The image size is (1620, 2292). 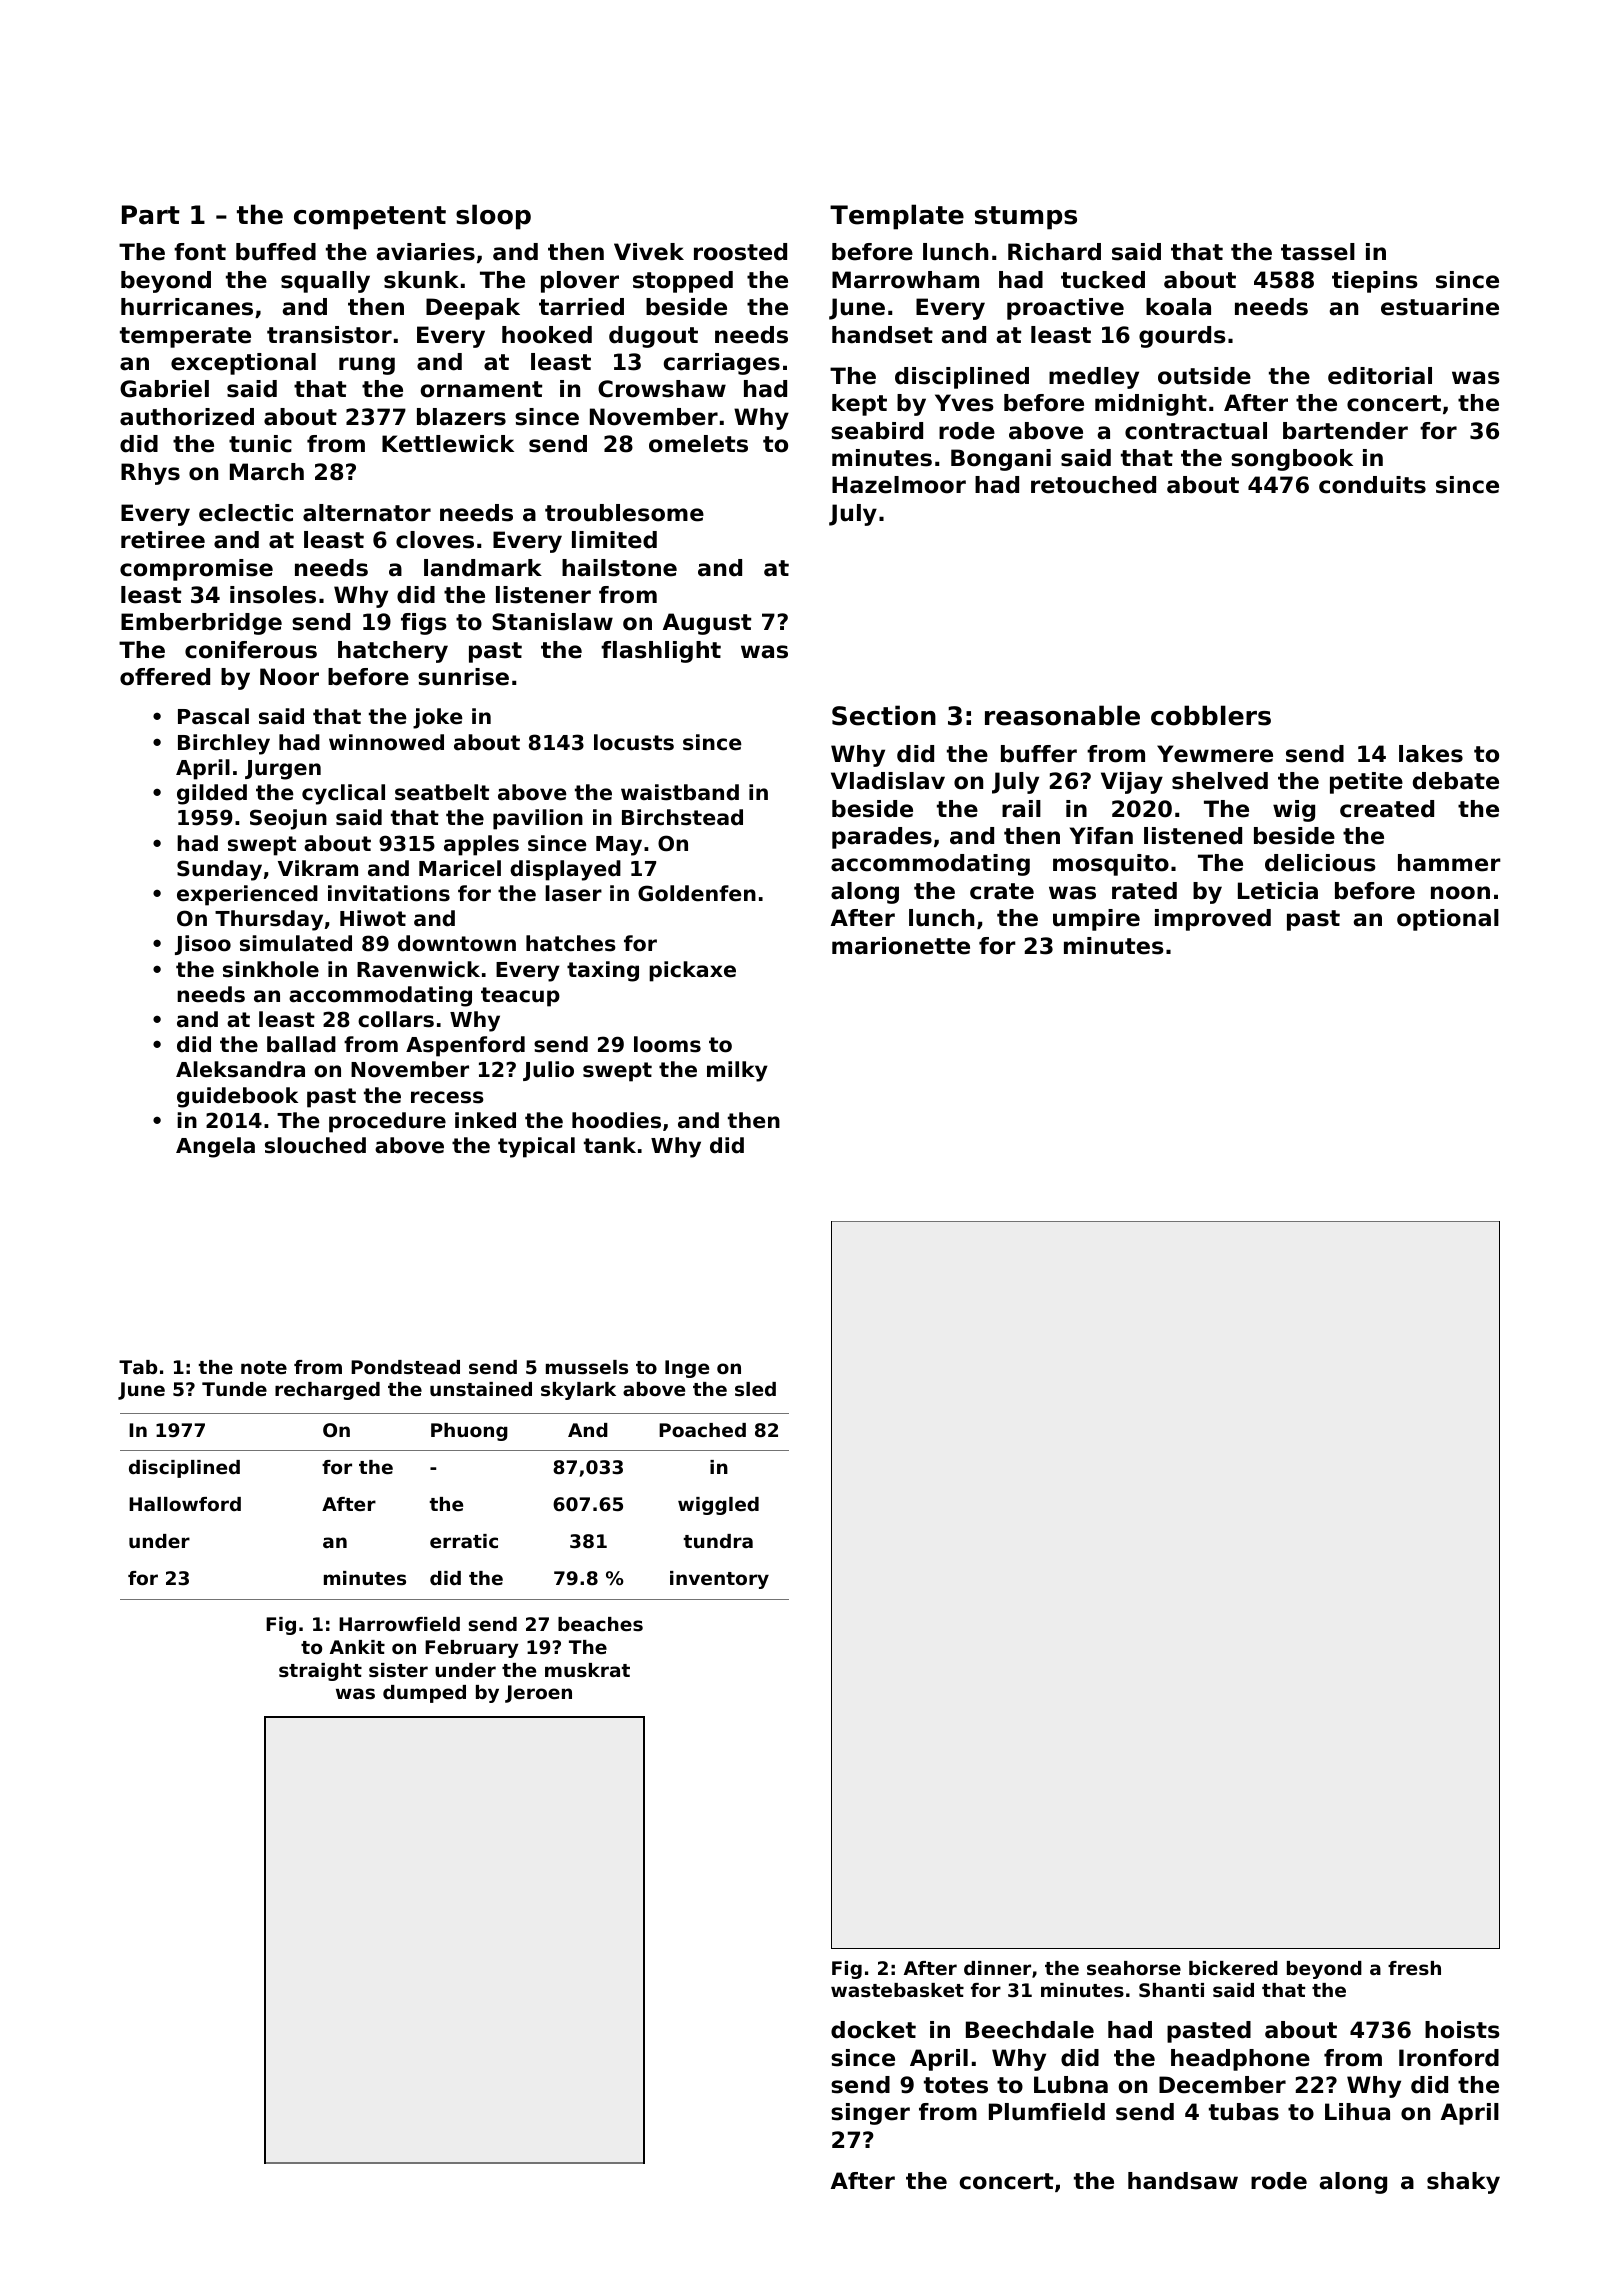 What do you see at coordinates (873, 2030) in the screenshot?
I see `docket` at bounding box center [873, 2030].
